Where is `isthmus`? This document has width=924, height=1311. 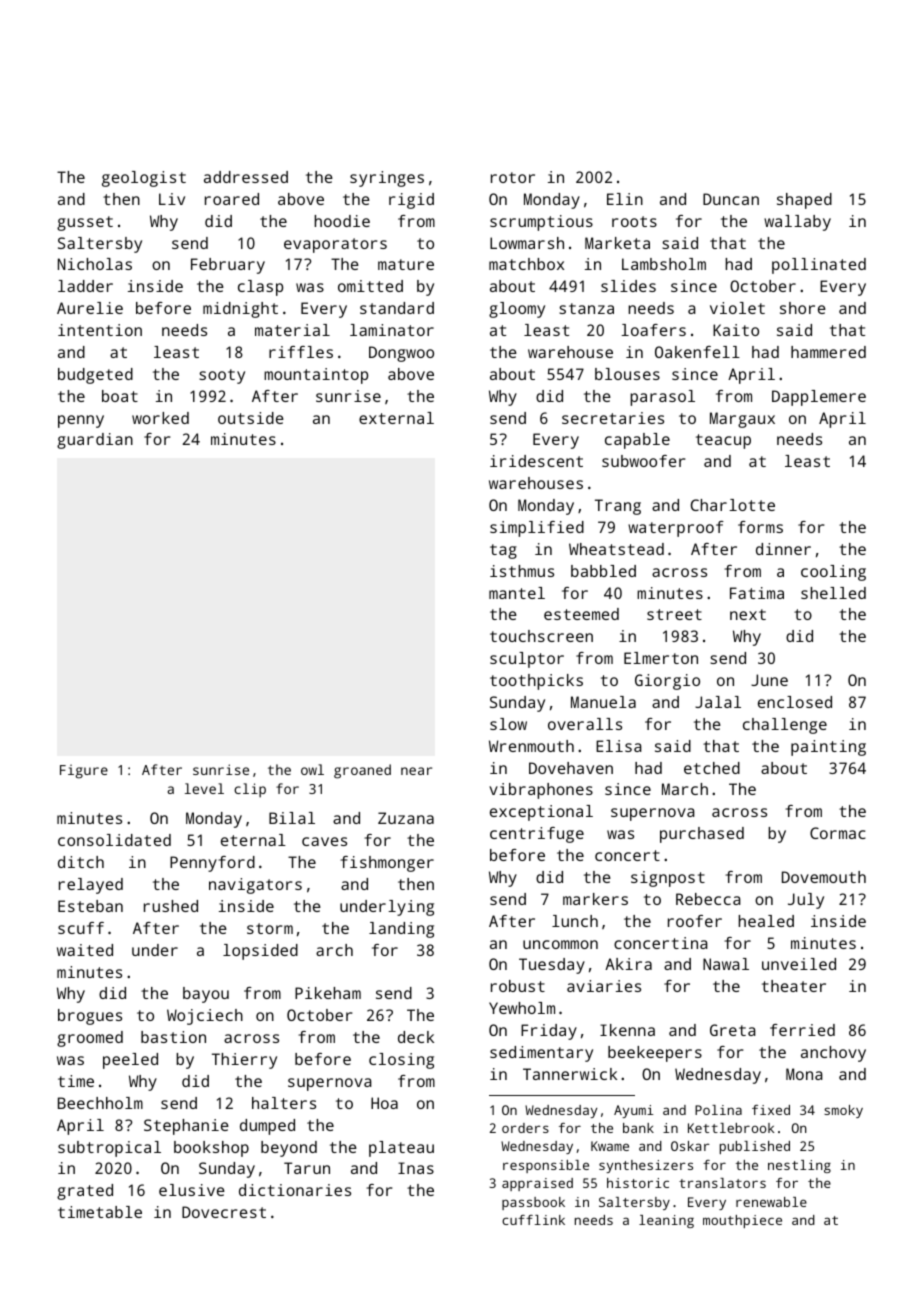 isthmus is located at coordinates (522, 571).
